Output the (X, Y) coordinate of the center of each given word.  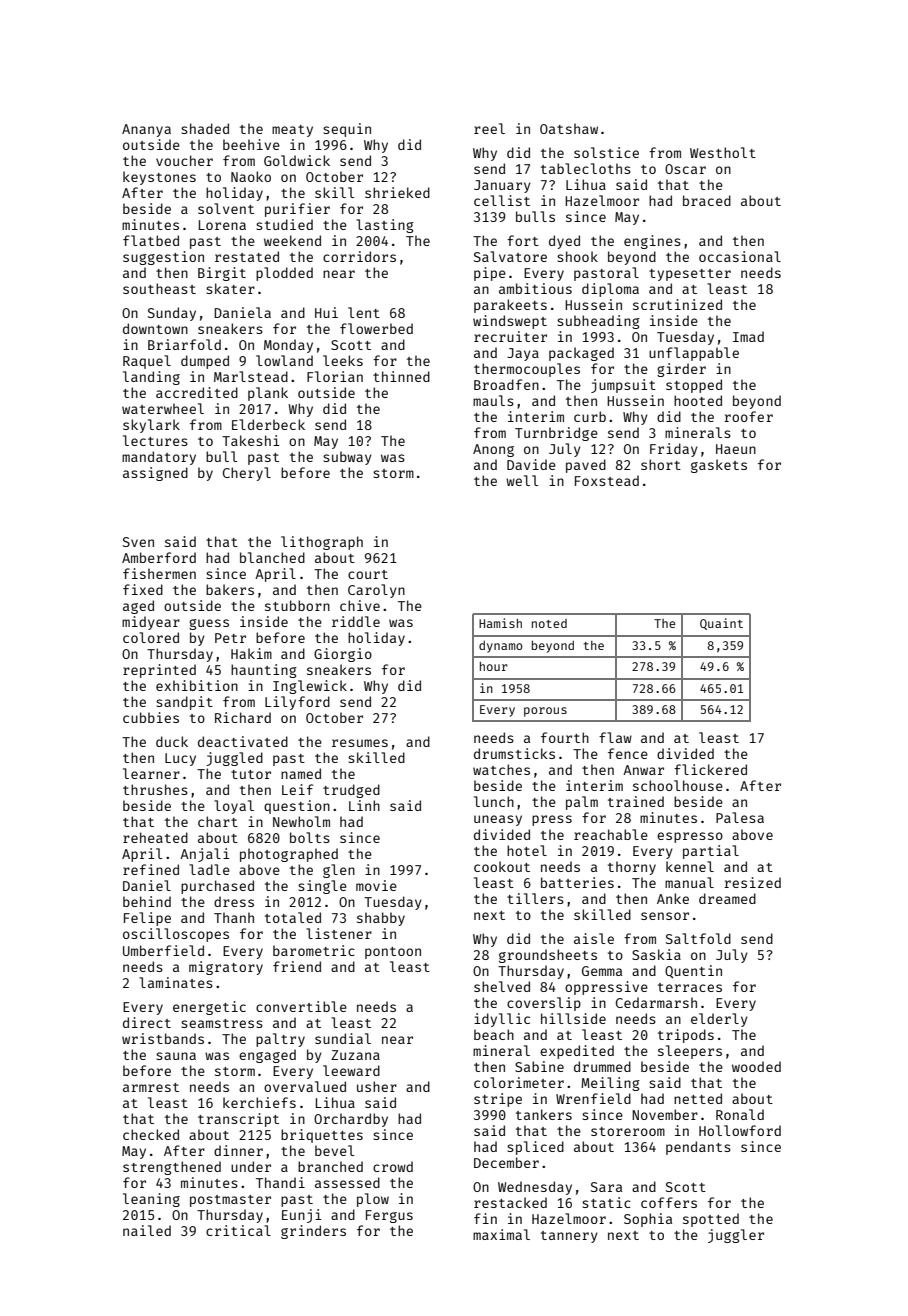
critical (238, 1230)
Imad (748, 336)
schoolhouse (678, 785)
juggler (736, 1236)
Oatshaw (569, 128)
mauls (493, 400)
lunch (494, 801)
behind (147, 901)
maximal (501, 1234)
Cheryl (247, 474)
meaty (292, 131)
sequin (347, 130)
